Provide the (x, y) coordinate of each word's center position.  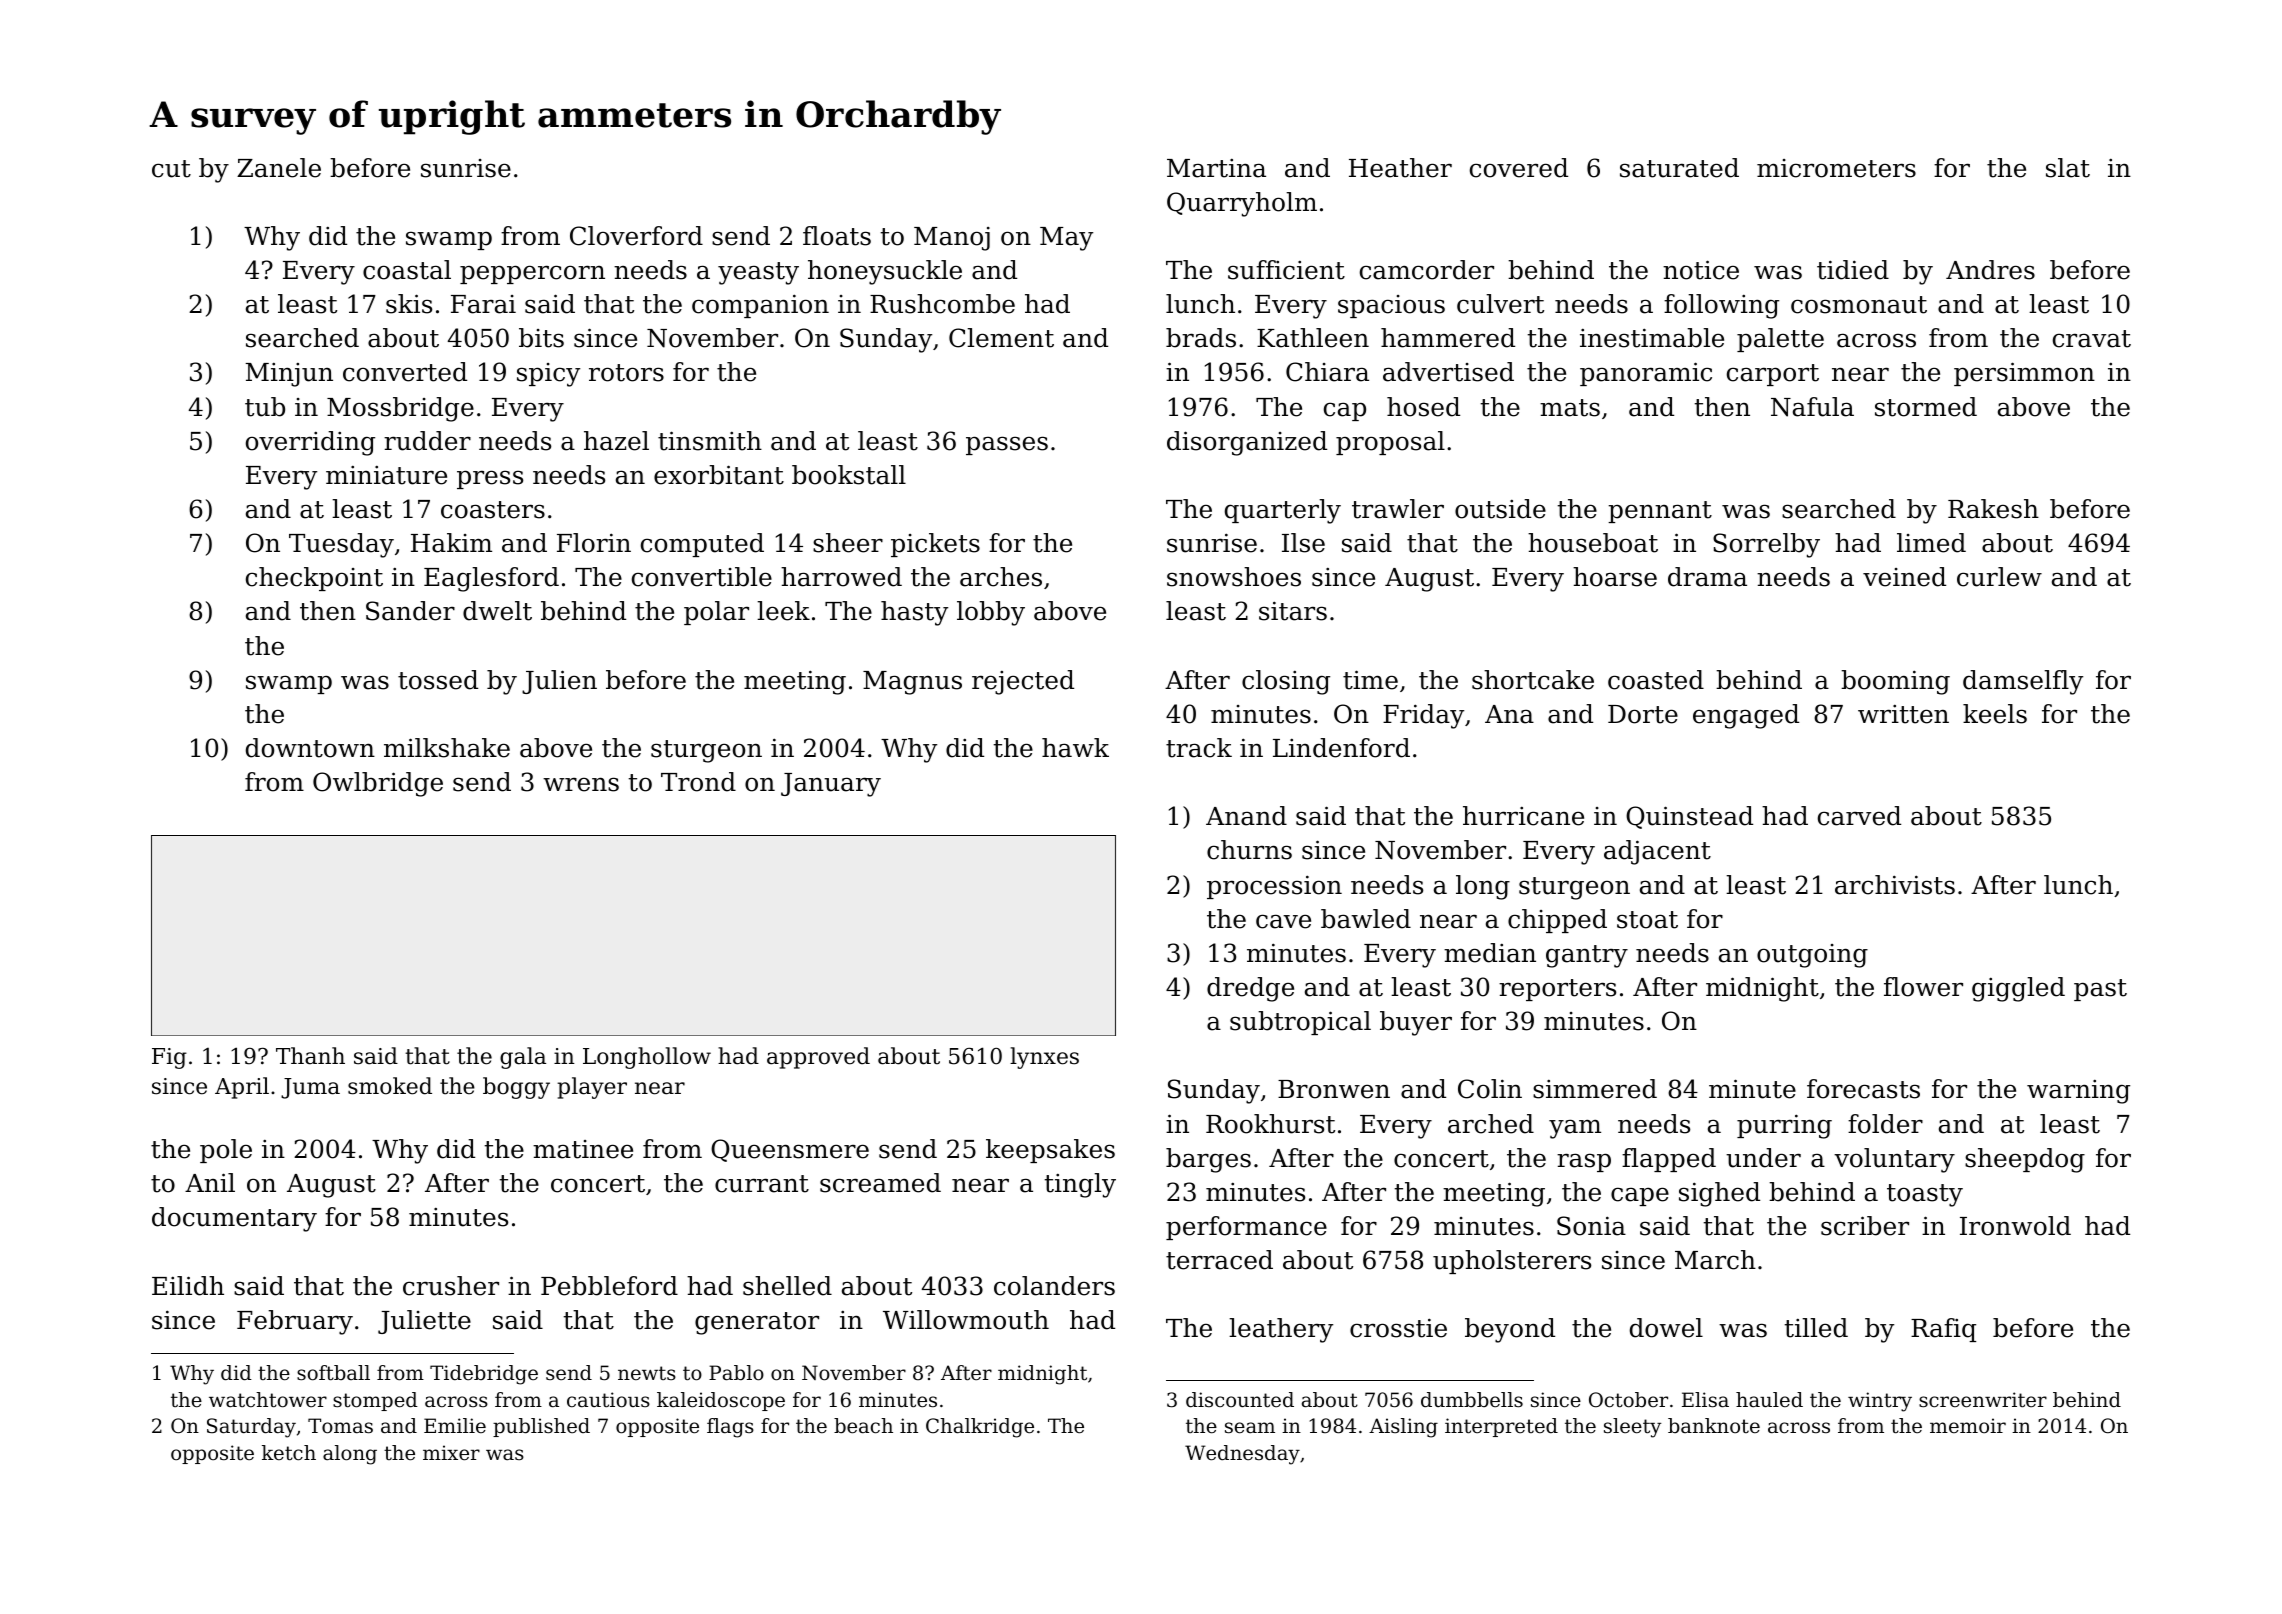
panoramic (1646, 374)
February (295, 1322)
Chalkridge (980, 1428)
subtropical (1300, 1023)
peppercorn (532, 274)
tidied (1853, 270)
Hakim (451, 543)
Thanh (310, 1056)
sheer (848, 543)
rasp (1584, 1162)
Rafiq (1943, 1330)
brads (1201, 338)
